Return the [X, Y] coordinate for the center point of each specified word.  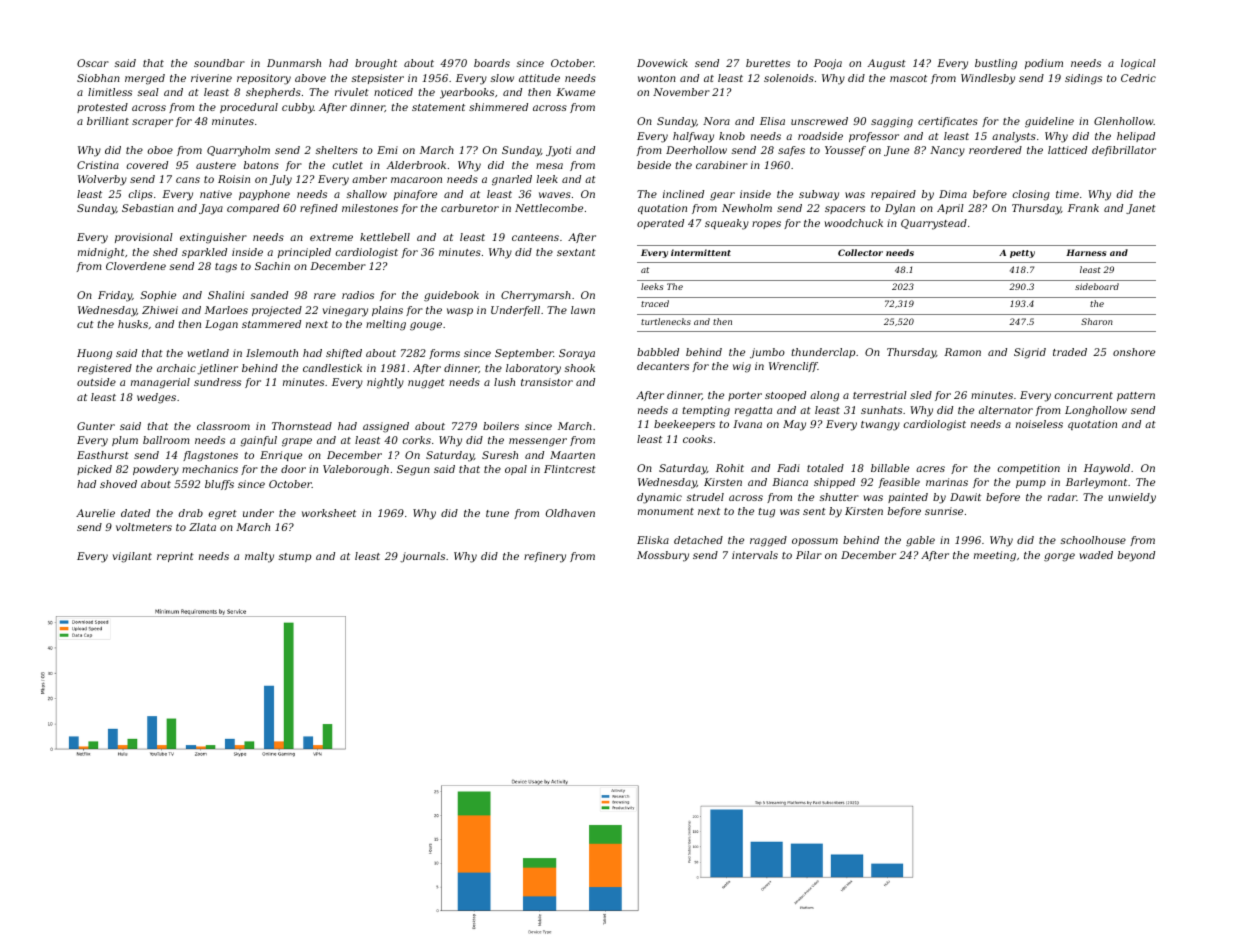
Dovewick [662, 63]
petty [1022, 254]
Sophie [158, 296]
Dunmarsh [294, 63]
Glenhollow [1124, 121]
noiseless [1039, 424]
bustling [996, 64]
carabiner [722, 165]
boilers [501, 426]
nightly [385, 383]
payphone [264, 195]
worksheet [329, 513]
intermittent [701, 252]
